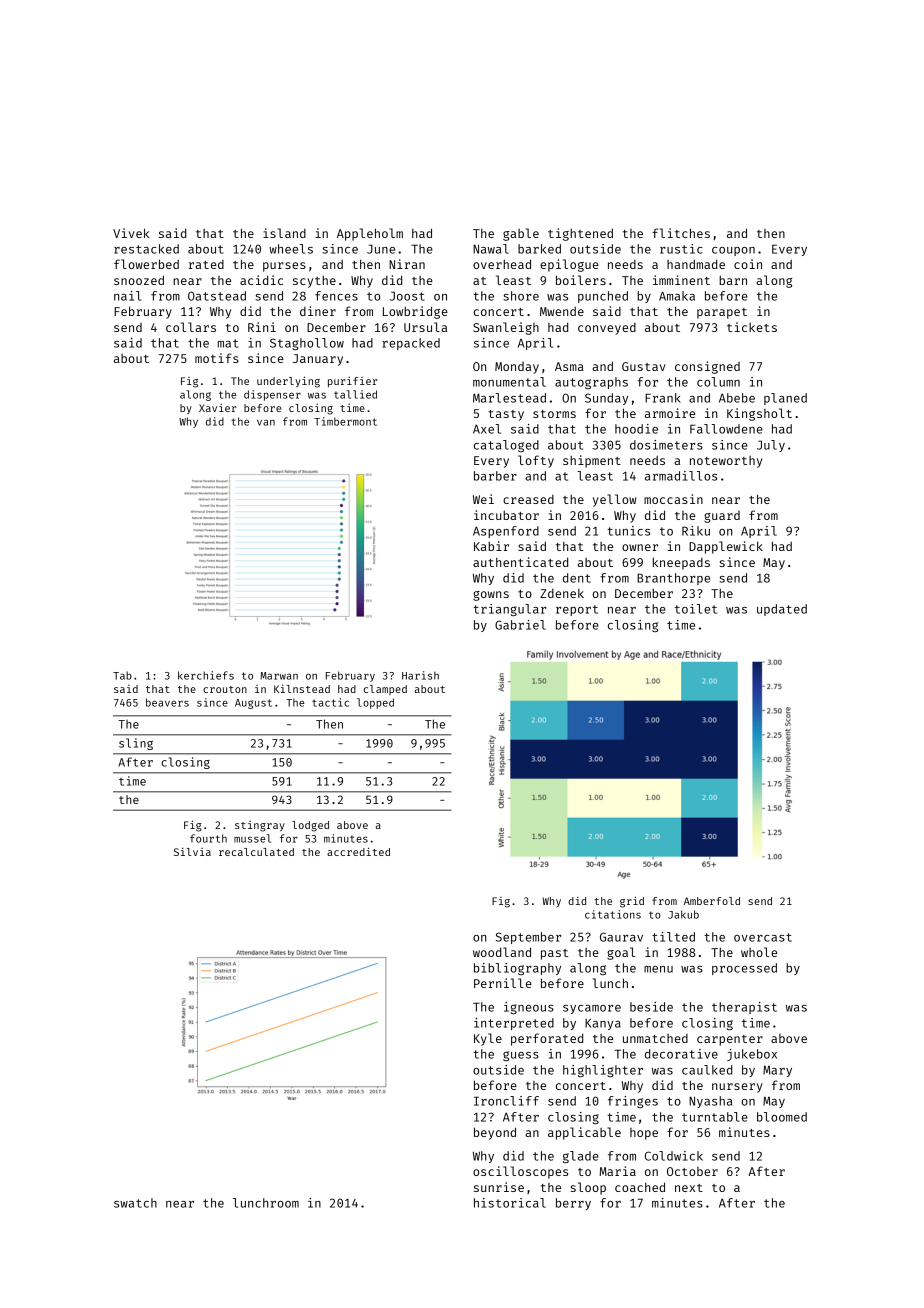 The image size is (924, 1308). I want to click on Marwan, so click(279, 676).
